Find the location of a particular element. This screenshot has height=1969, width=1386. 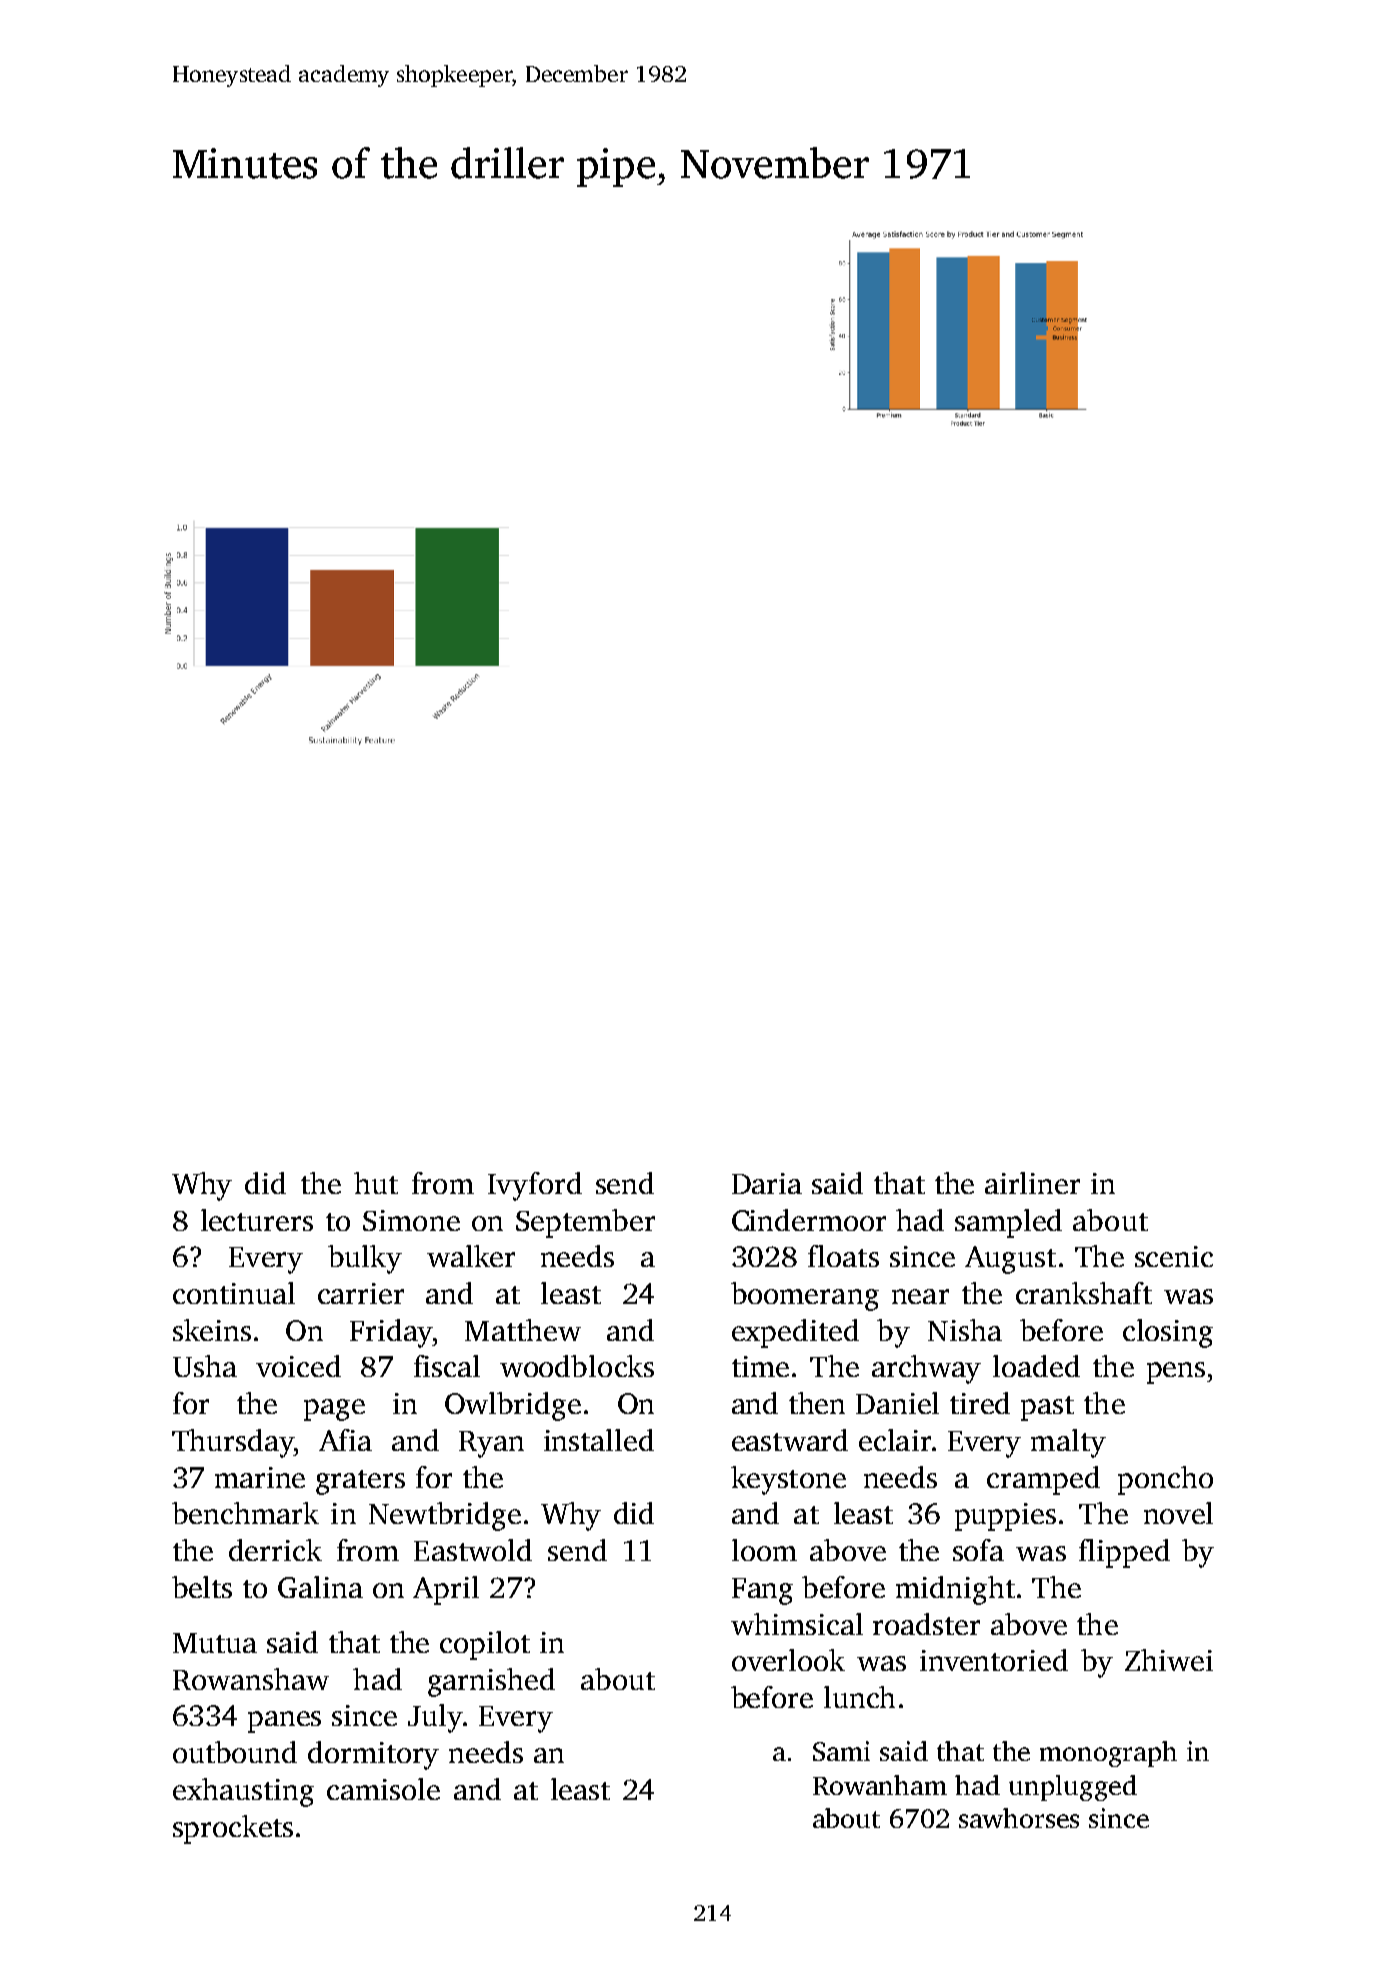

dormitory is located at coordinates (373, 1755).
